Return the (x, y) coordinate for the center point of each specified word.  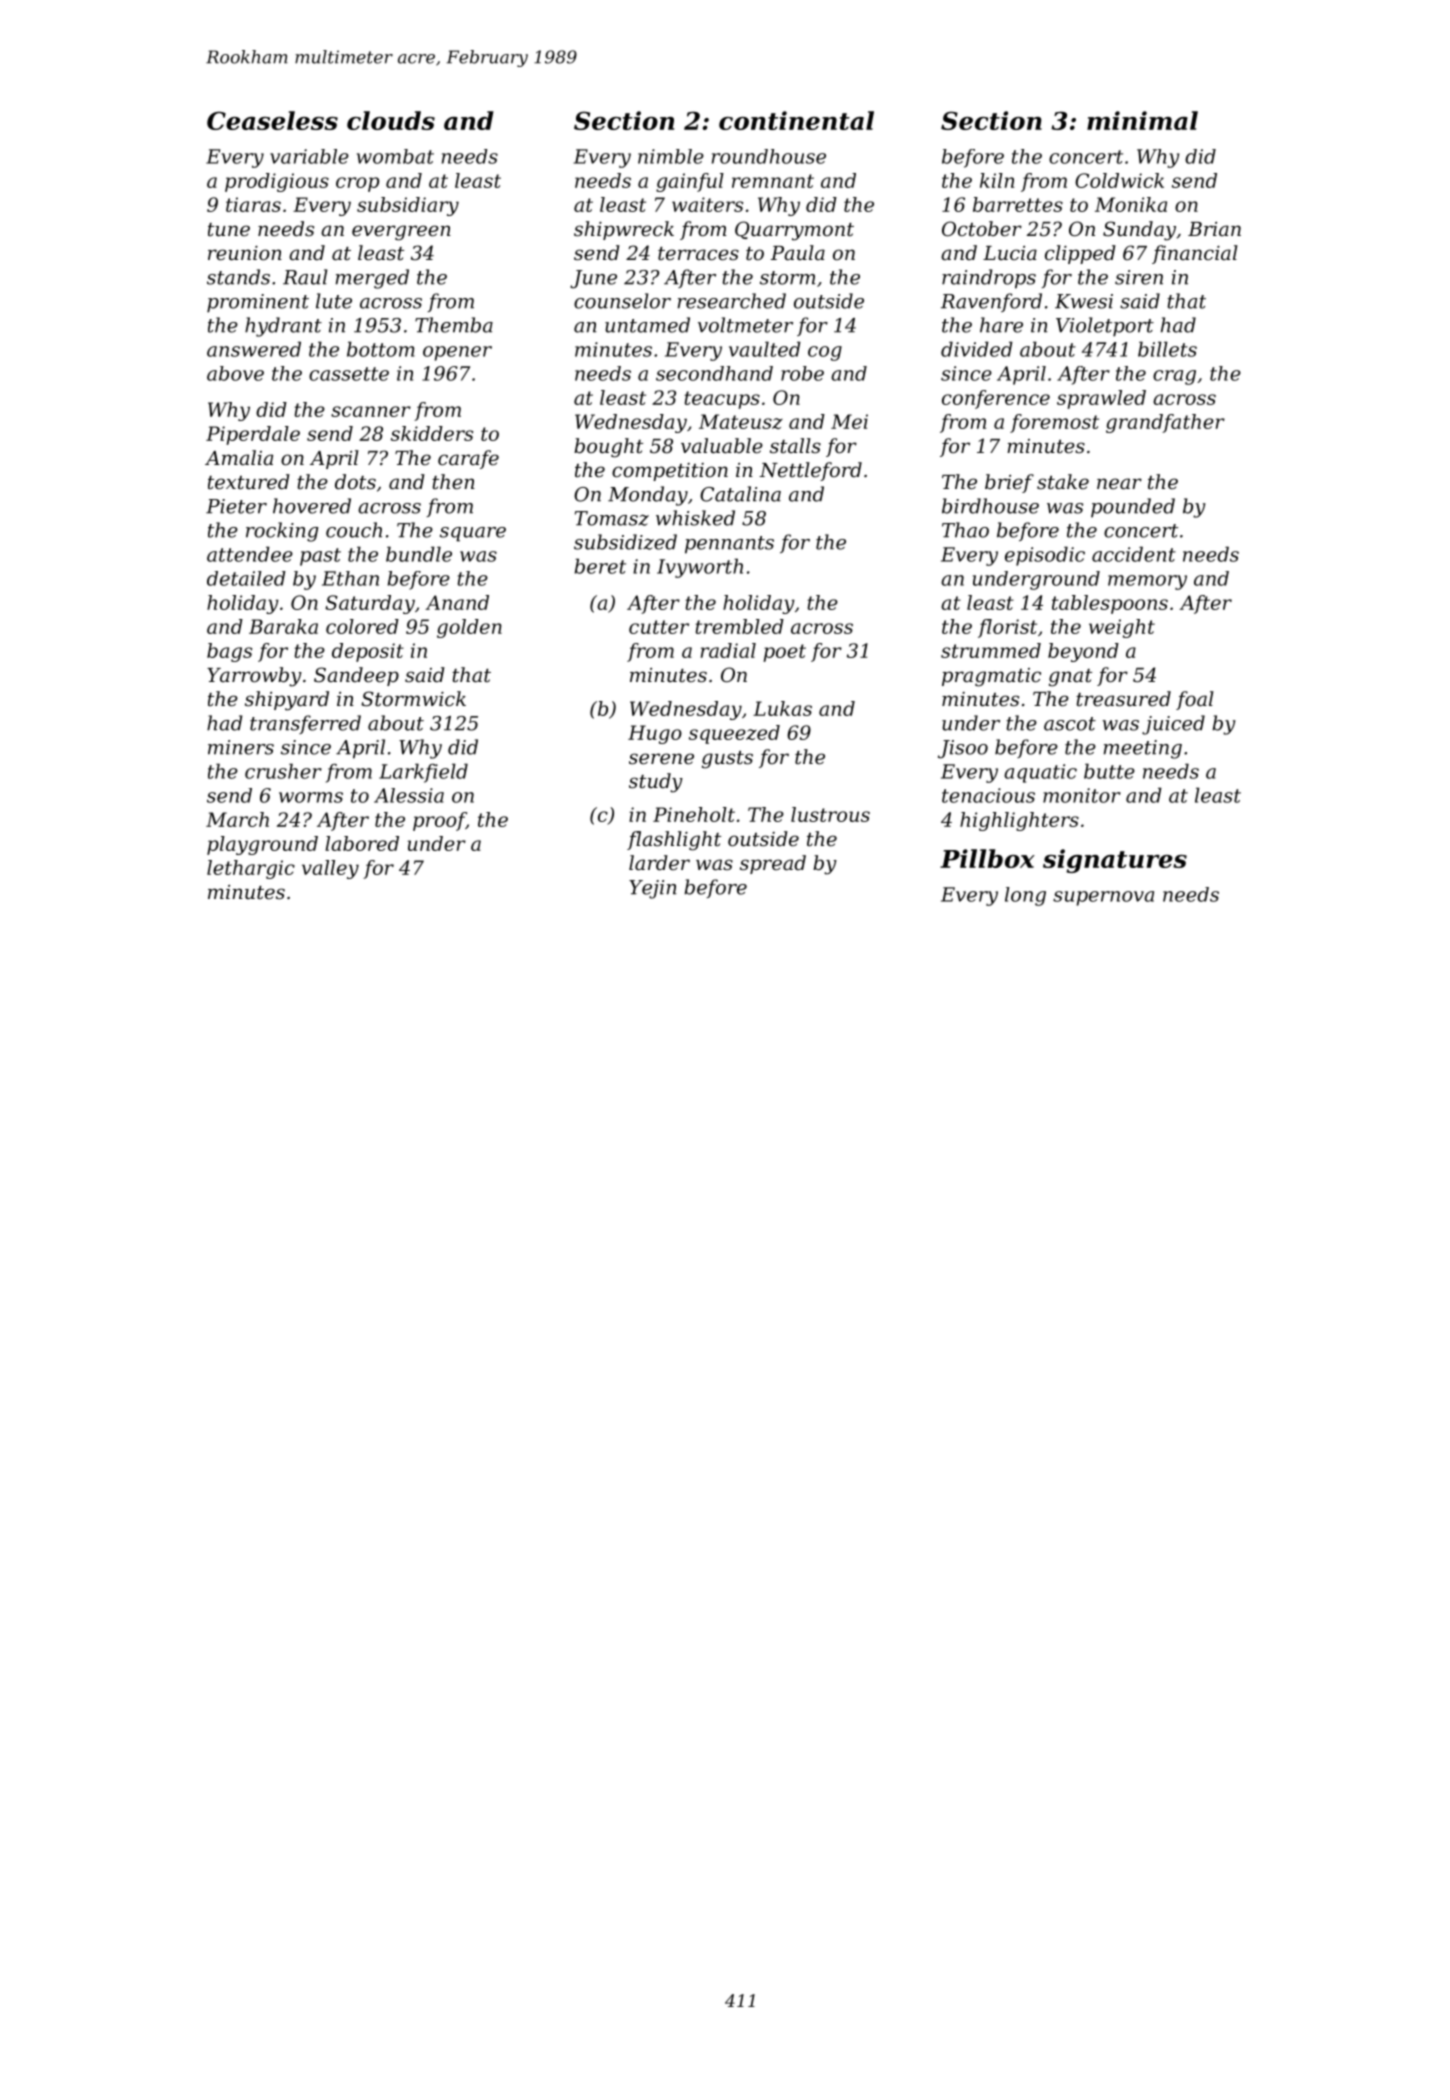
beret (600, 566)
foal (1195, 700)
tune (229, 230)
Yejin (653, 889)
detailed (246, 578)
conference (996, 399)
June (593, 279)
